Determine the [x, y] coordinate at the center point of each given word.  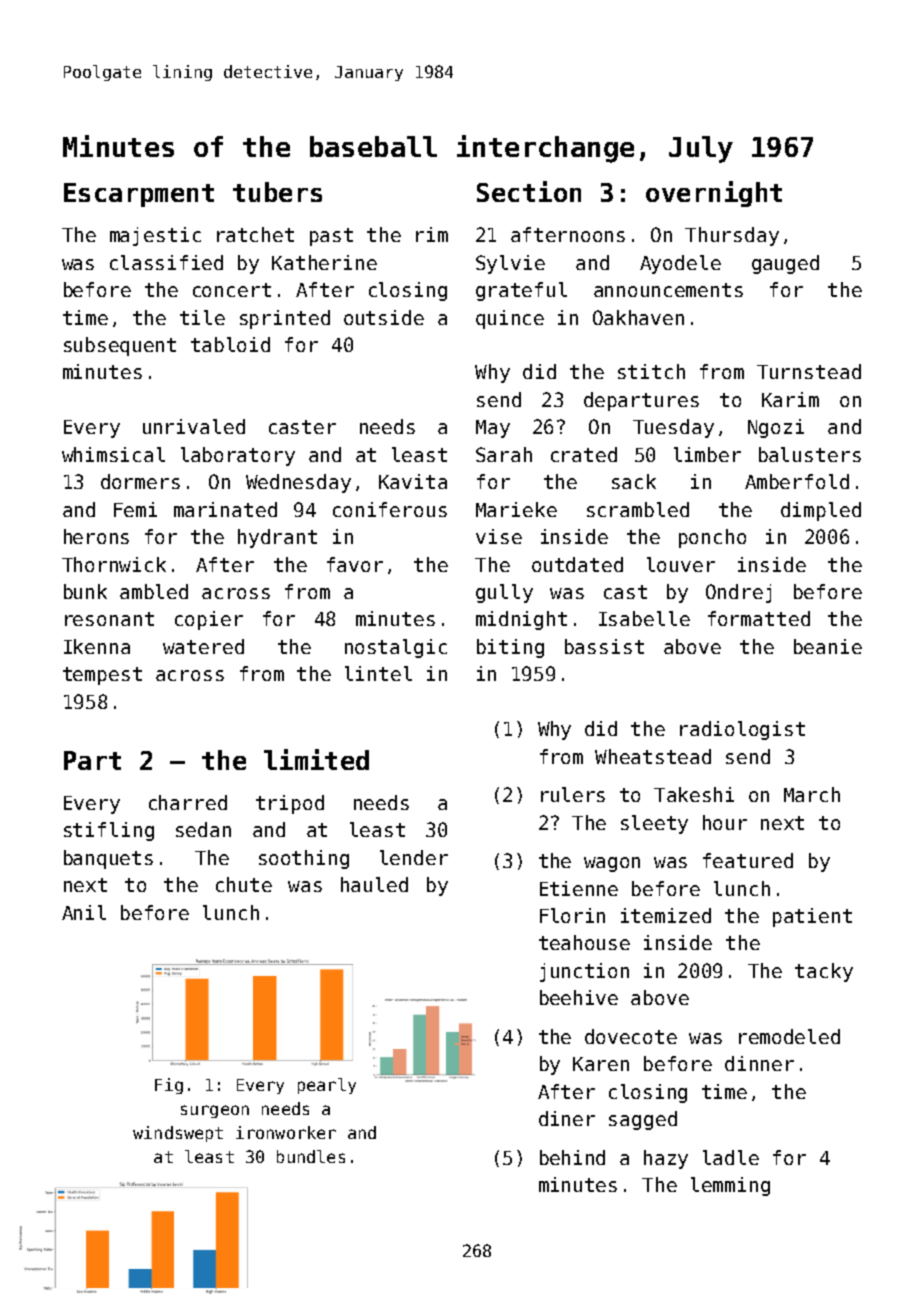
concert [232, 290]
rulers [573, 794]
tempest [102, 676]
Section [529, 191]
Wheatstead [653, 756]
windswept [178, 1134]
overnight [714, 194]
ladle [731, 1157]
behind [572, 1157]
